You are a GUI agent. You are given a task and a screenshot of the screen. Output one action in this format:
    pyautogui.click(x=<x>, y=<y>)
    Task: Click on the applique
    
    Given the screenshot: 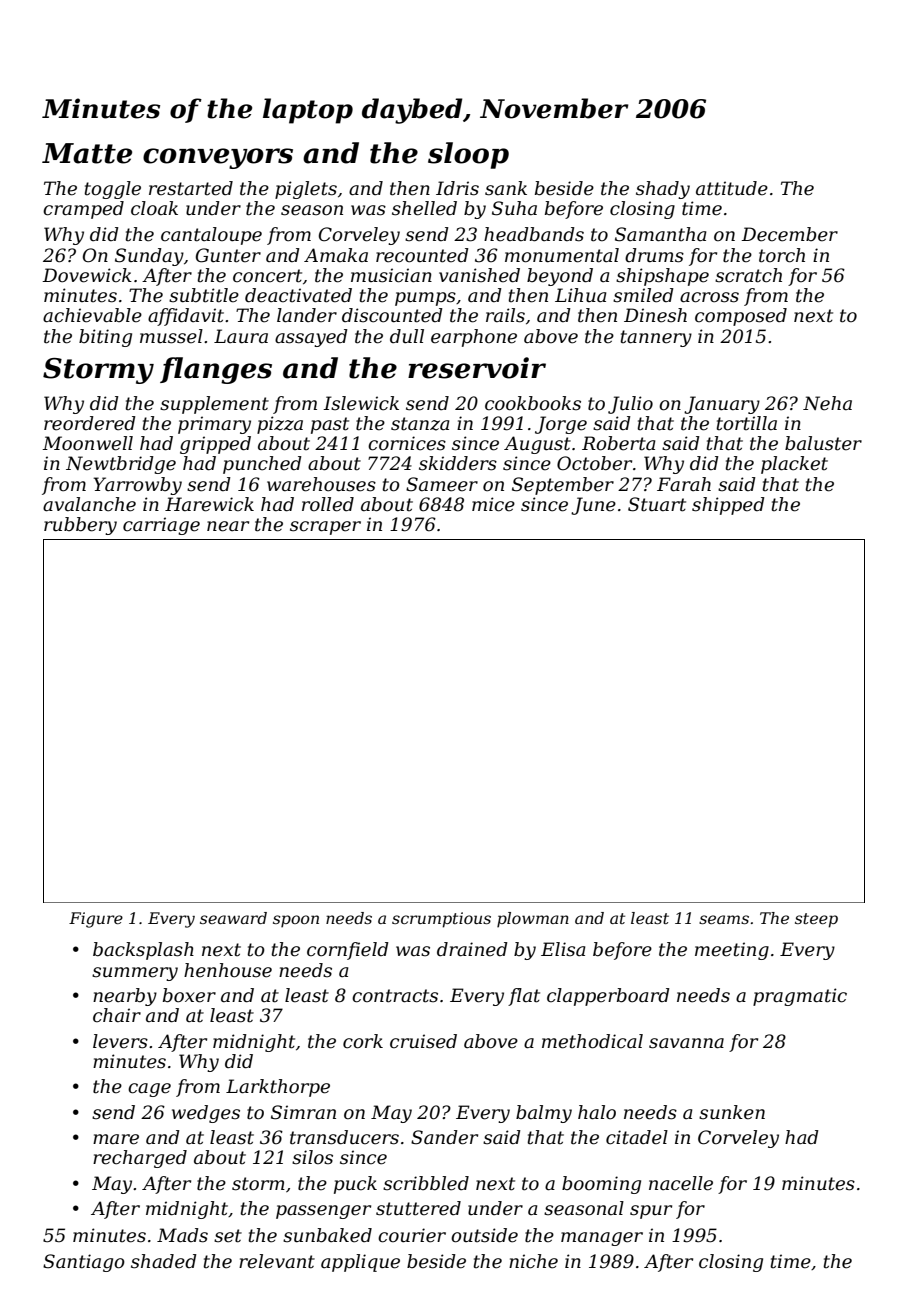 What is the action you would take?
    pyautogui.click(x=360, y=1263)
